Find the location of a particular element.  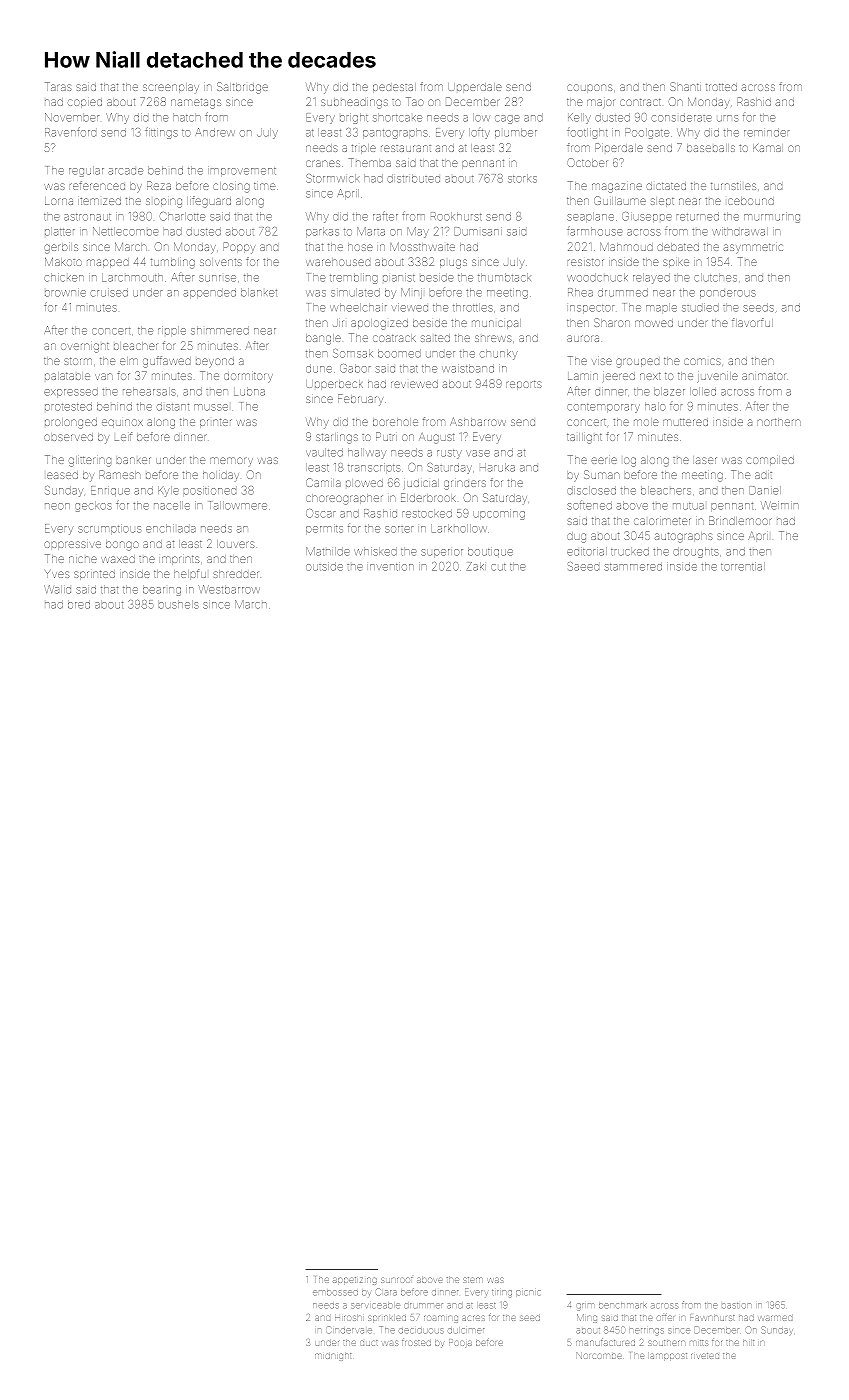

bred is located at coordinates (79, 604).
